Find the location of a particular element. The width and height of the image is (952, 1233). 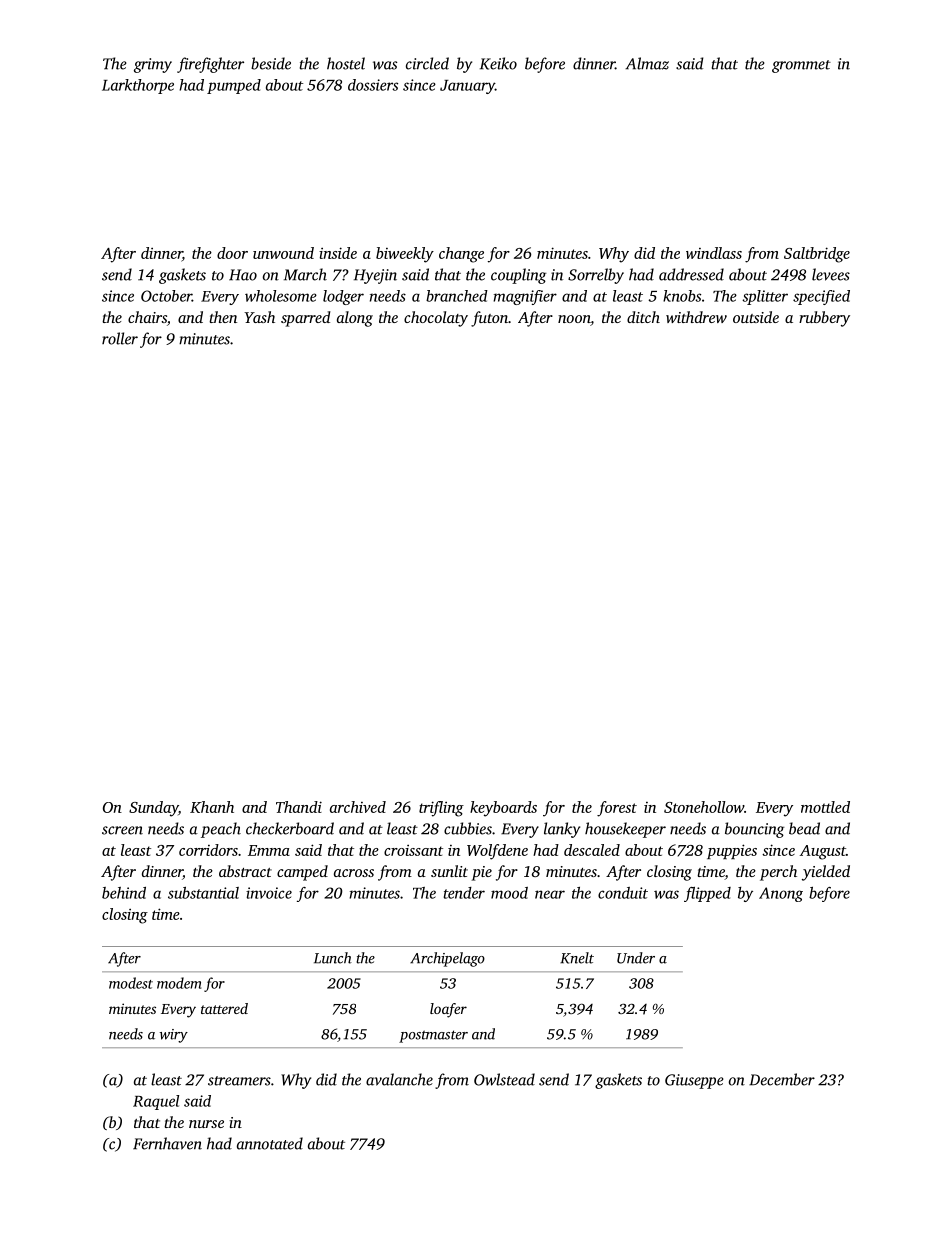

hostel is located at coordinates (346, 63).
